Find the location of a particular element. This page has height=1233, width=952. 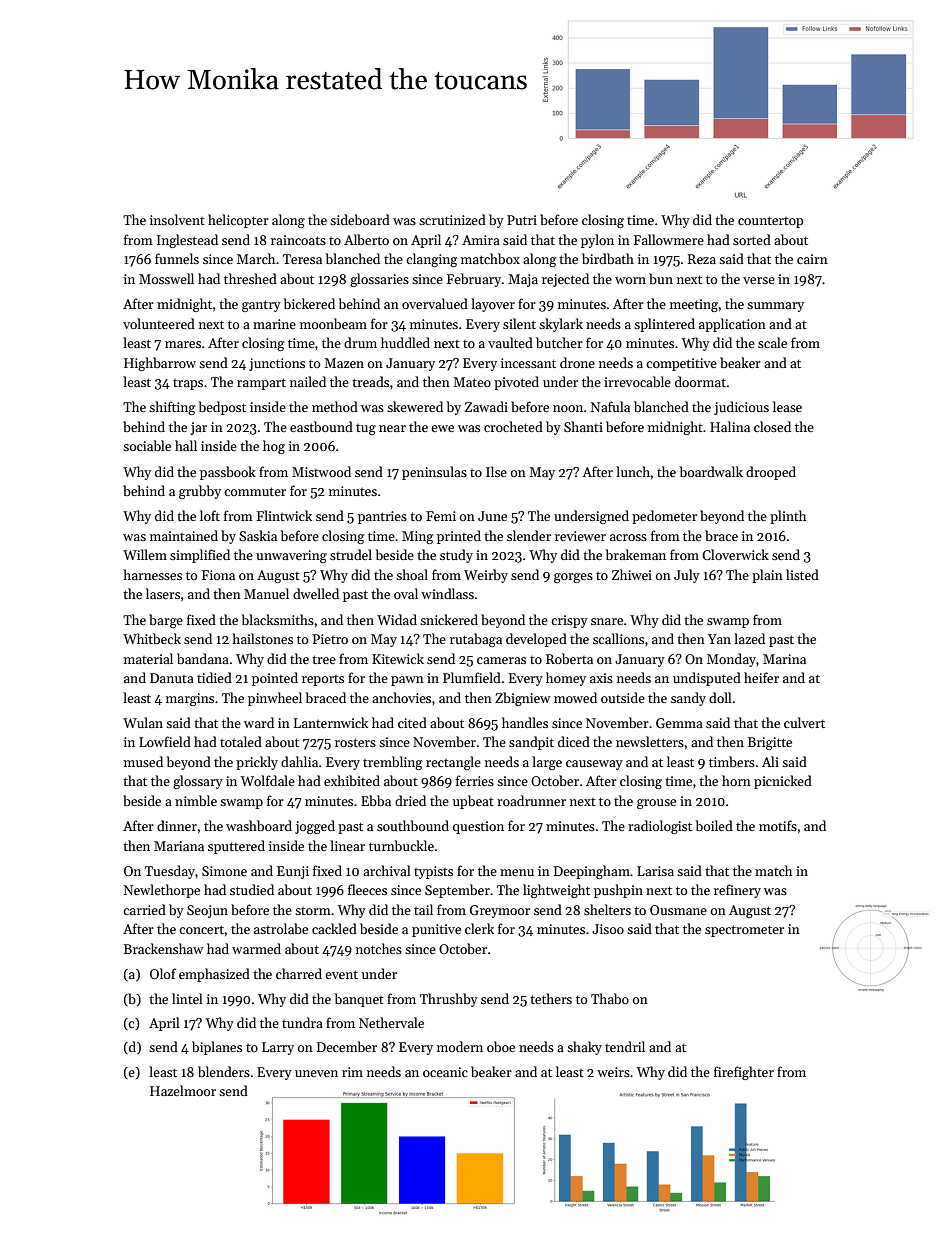

Hazelmoor is located at coordinates (183, 1090).
